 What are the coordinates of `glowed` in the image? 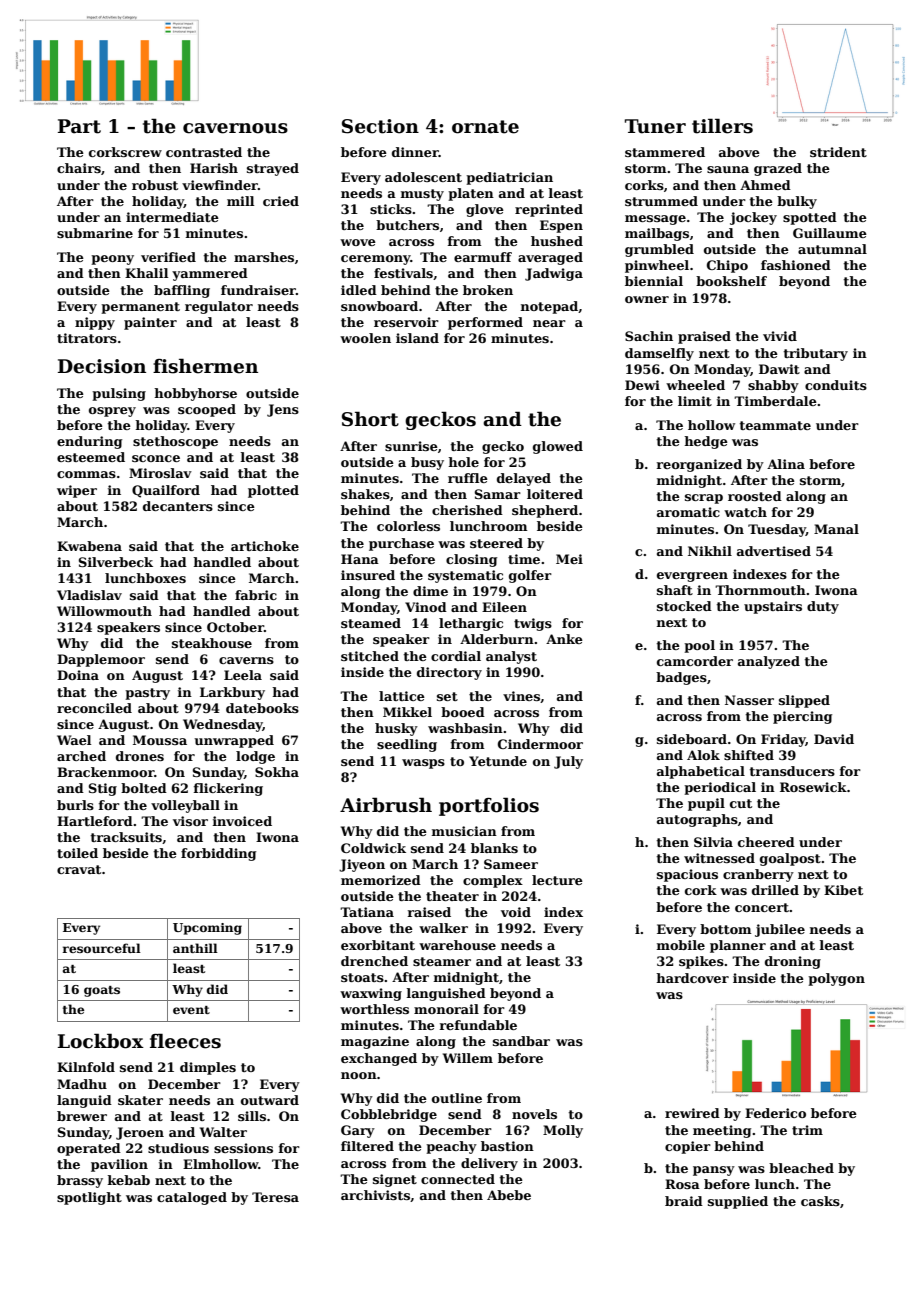 It's located at (558, 447).
